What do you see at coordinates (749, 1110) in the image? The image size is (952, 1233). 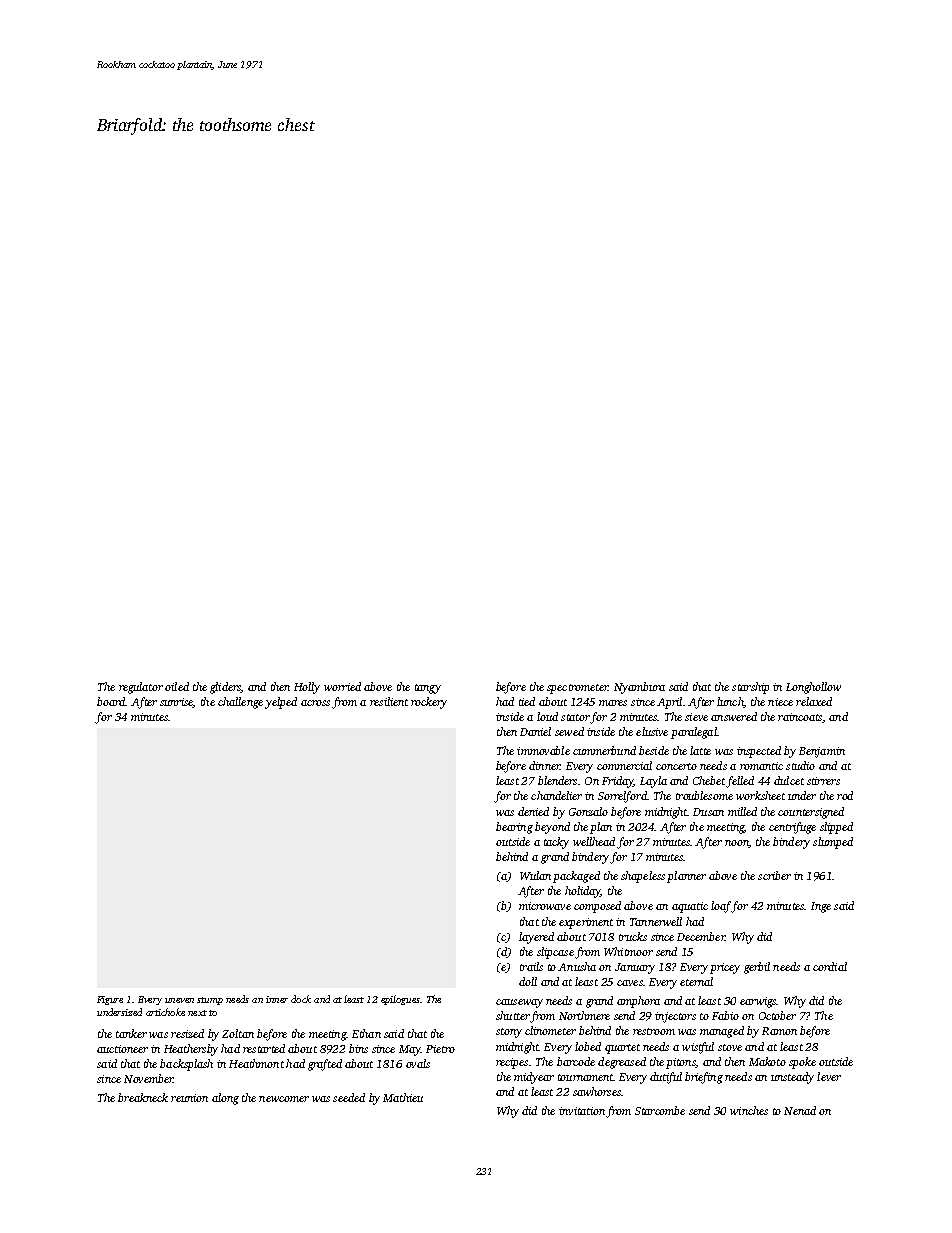 I see `winches` at bounding box center [749, 1110].
